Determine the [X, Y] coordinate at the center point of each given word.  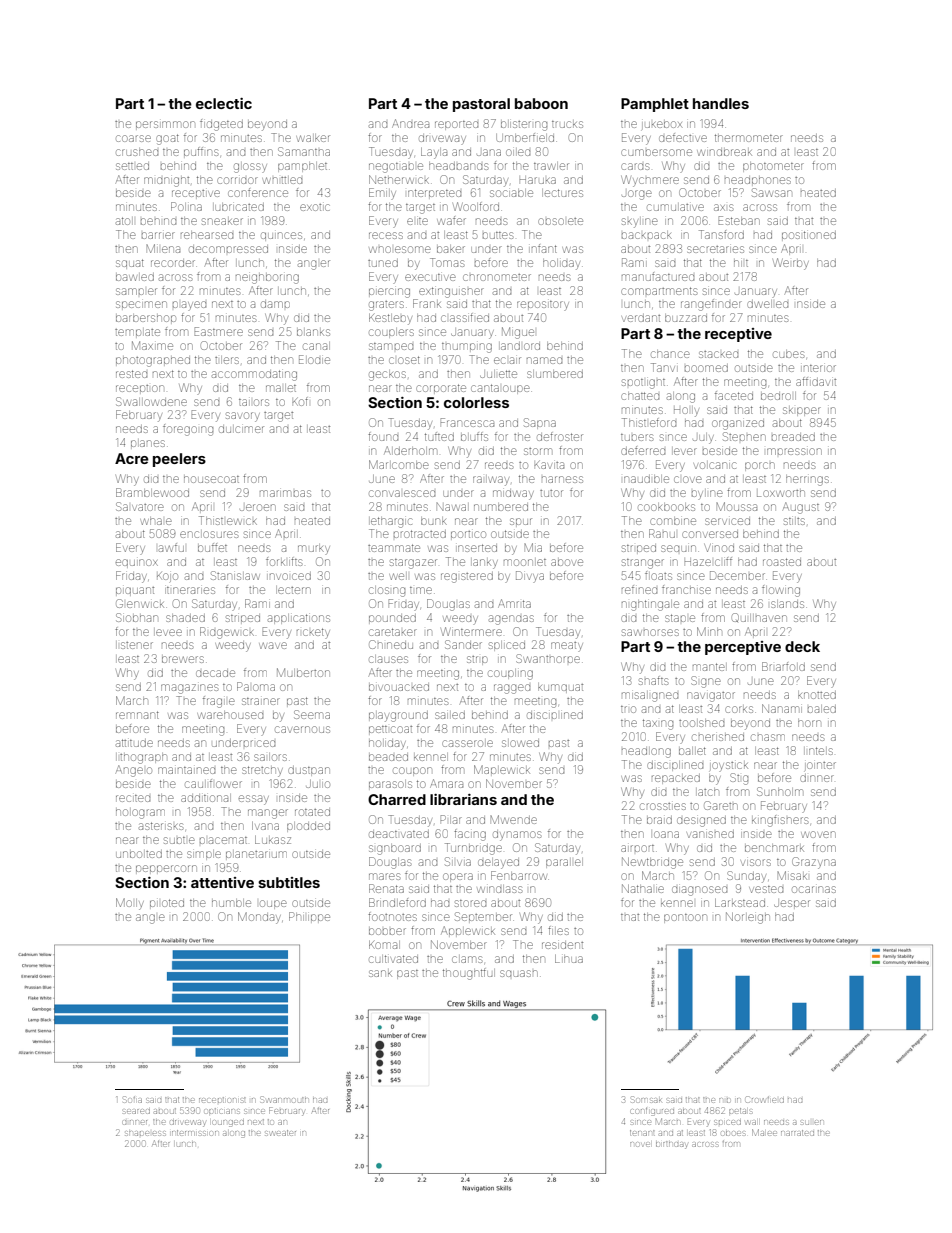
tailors [254, 402]
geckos [387, 375]
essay [254, 800]
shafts [653, 680]
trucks [567, 124]
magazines [189, 689]
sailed [450, 715]
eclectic [224, 103]
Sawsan [772, 192]
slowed [520, 743]
